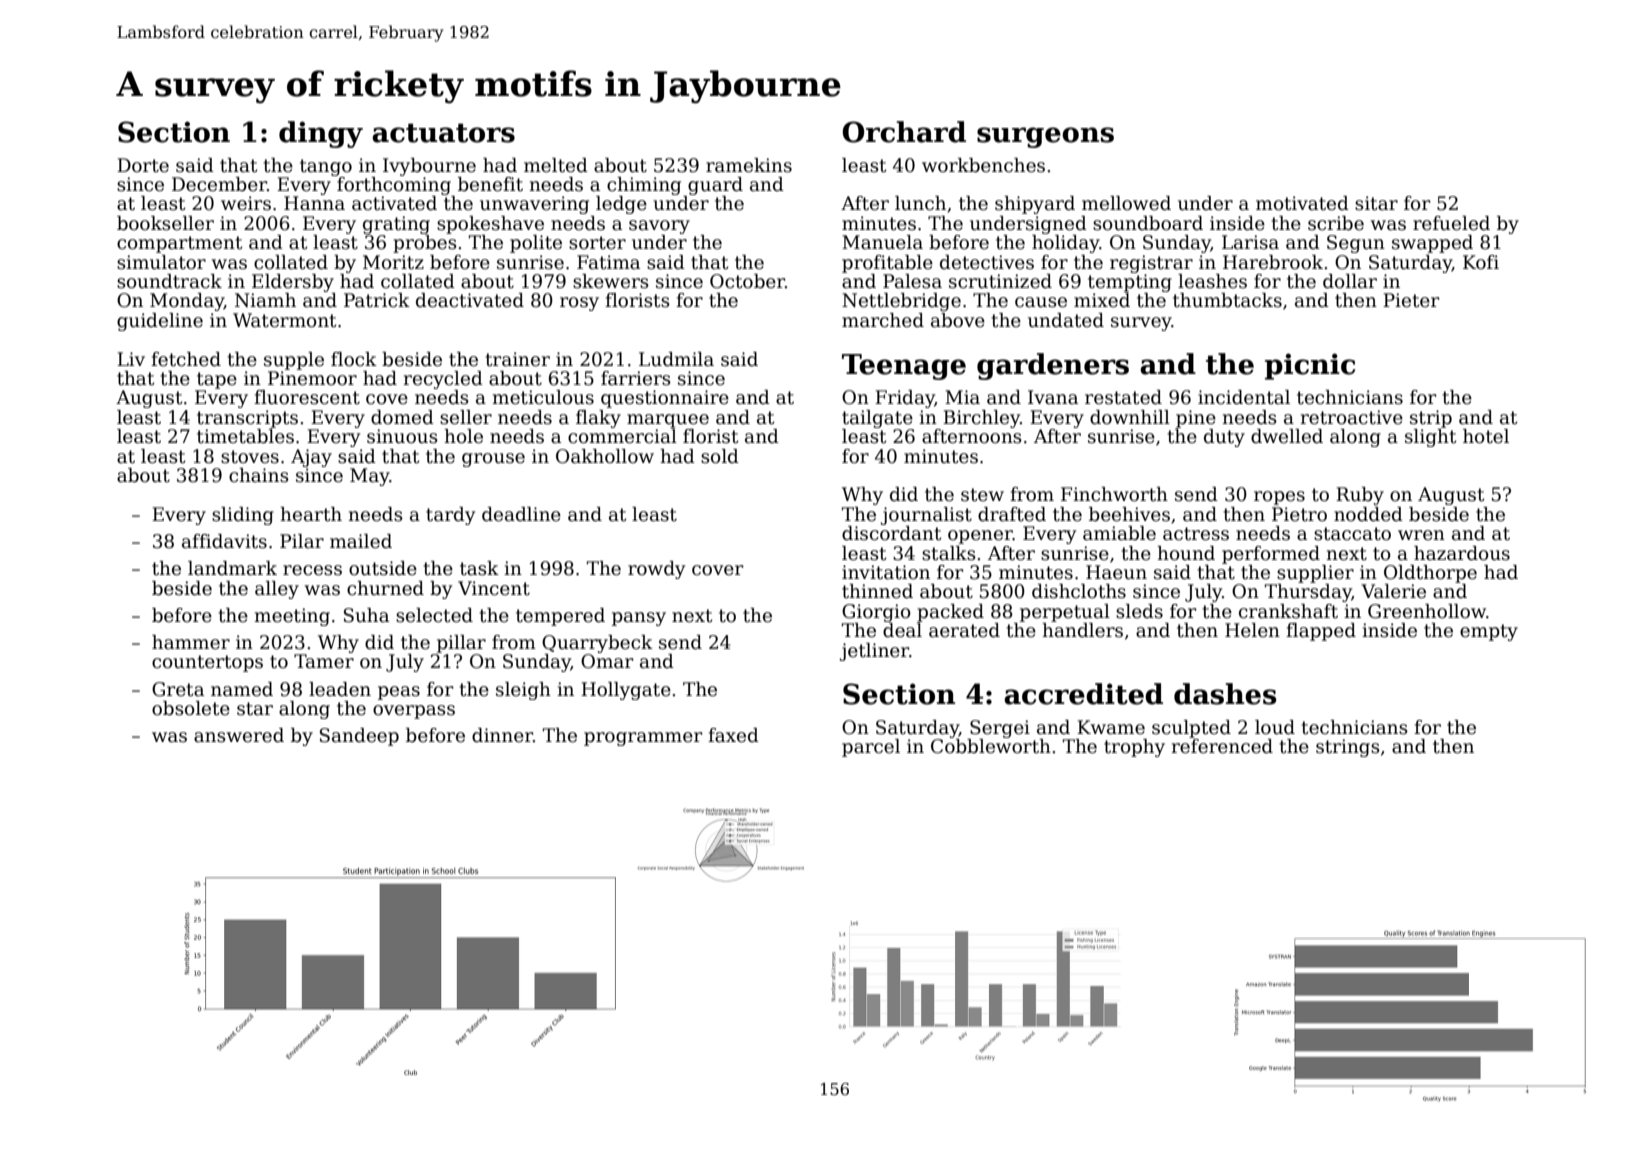 This screenshot has height=1158, width=1638. I want to click on strings, so click(1348, 748).
